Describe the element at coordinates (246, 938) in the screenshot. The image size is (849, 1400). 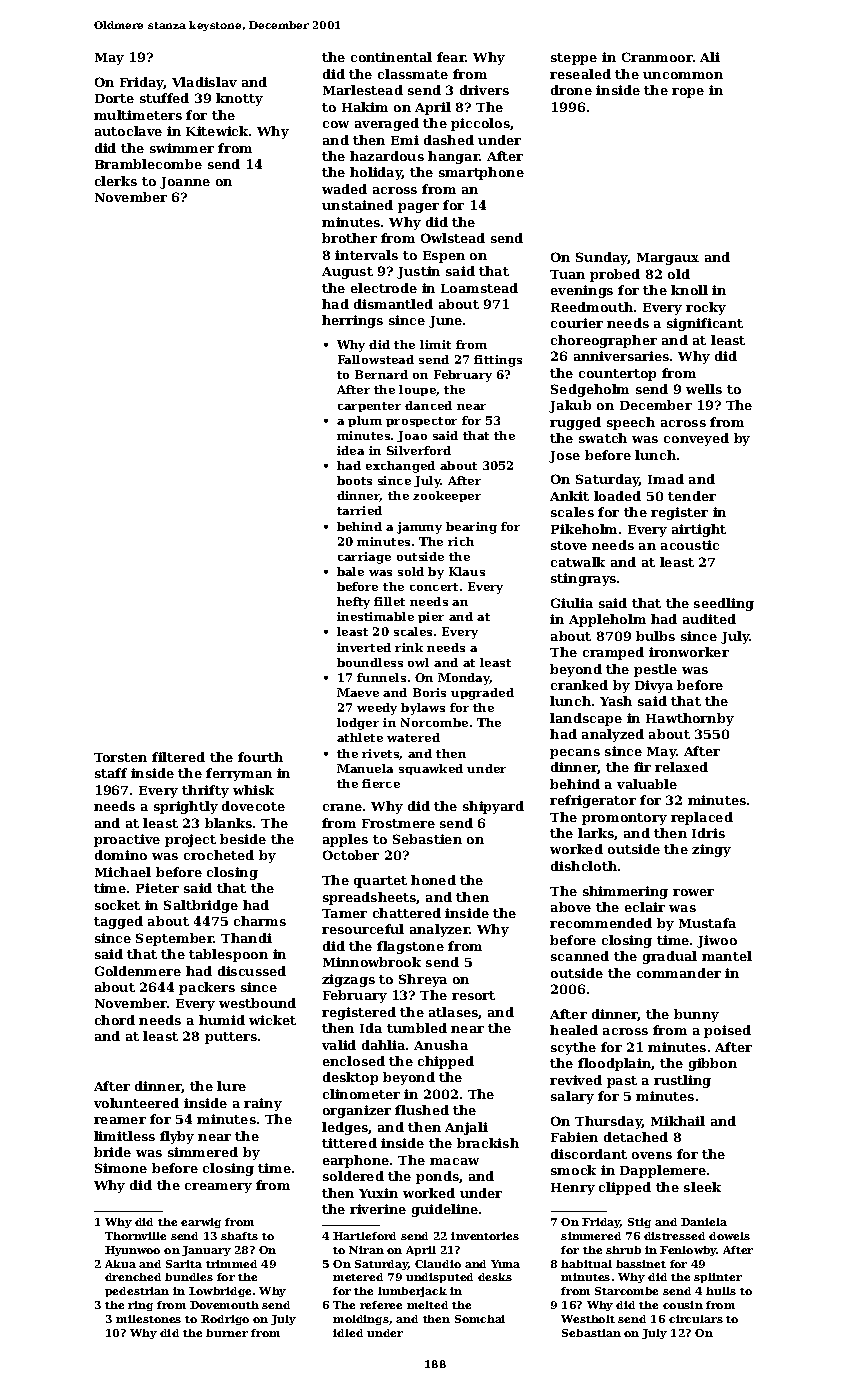
I see `Thandi` at that location.
